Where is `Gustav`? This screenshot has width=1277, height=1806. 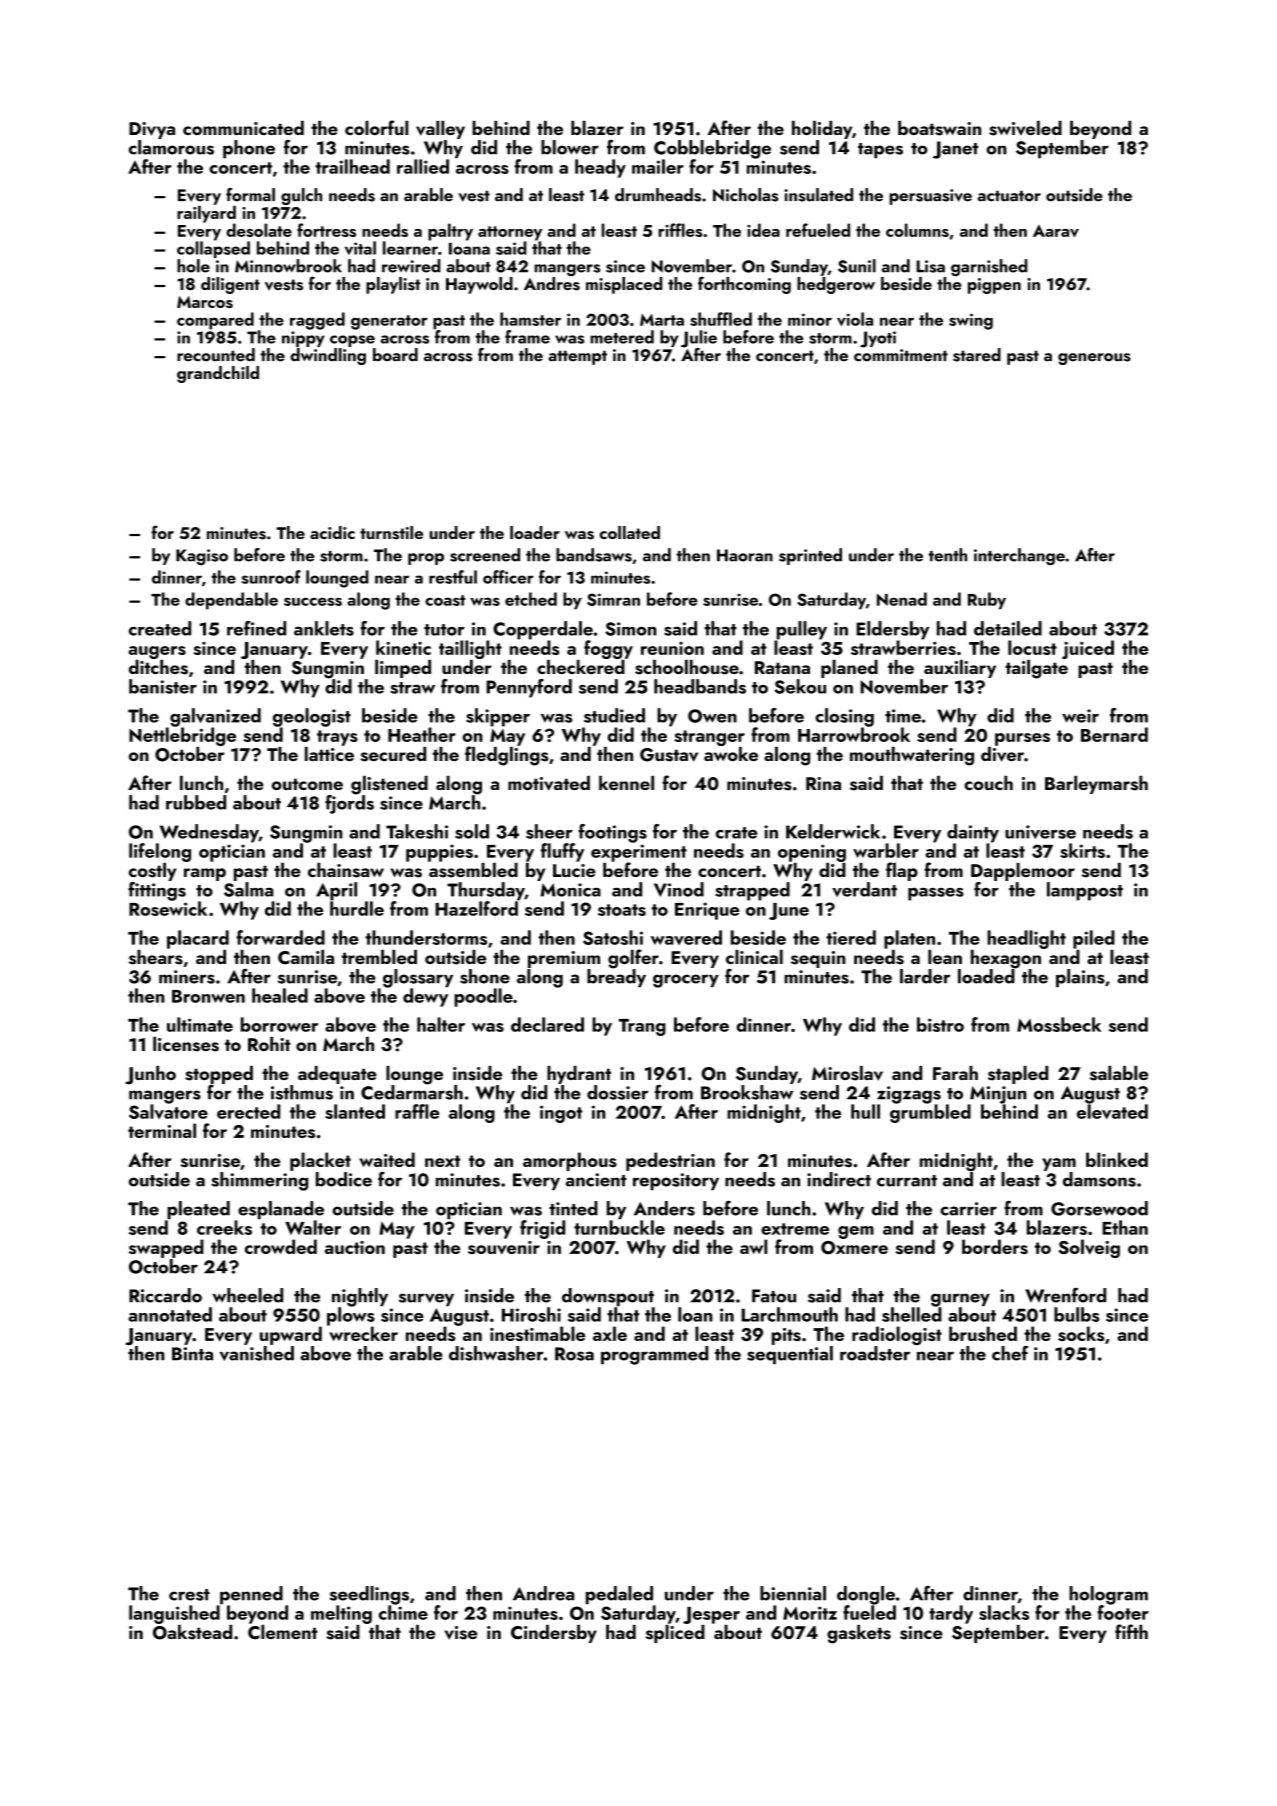
Gustav is located at coordinates (669, 755).
